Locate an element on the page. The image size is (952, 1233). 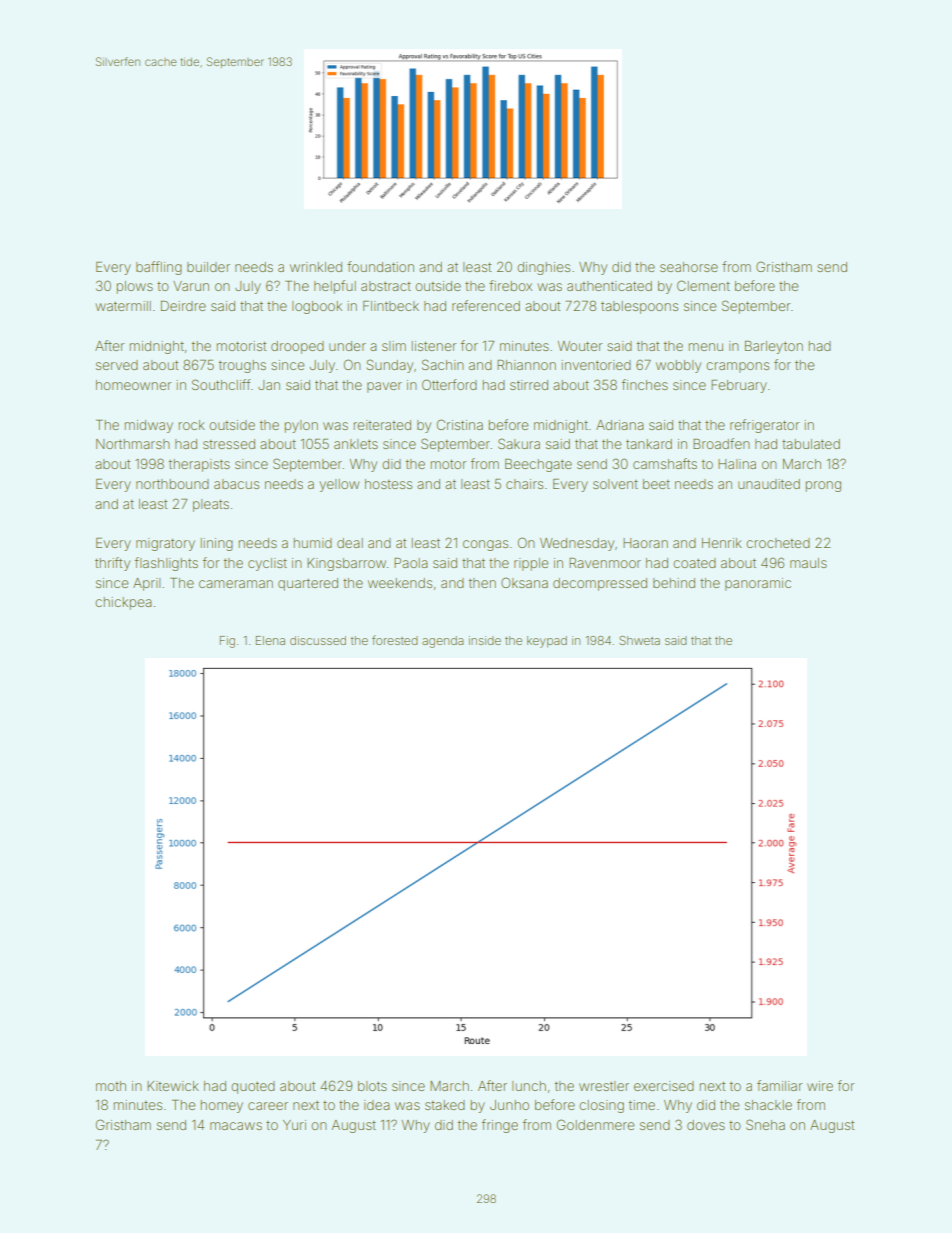
dinghies is located at coordinates (543, 268).
